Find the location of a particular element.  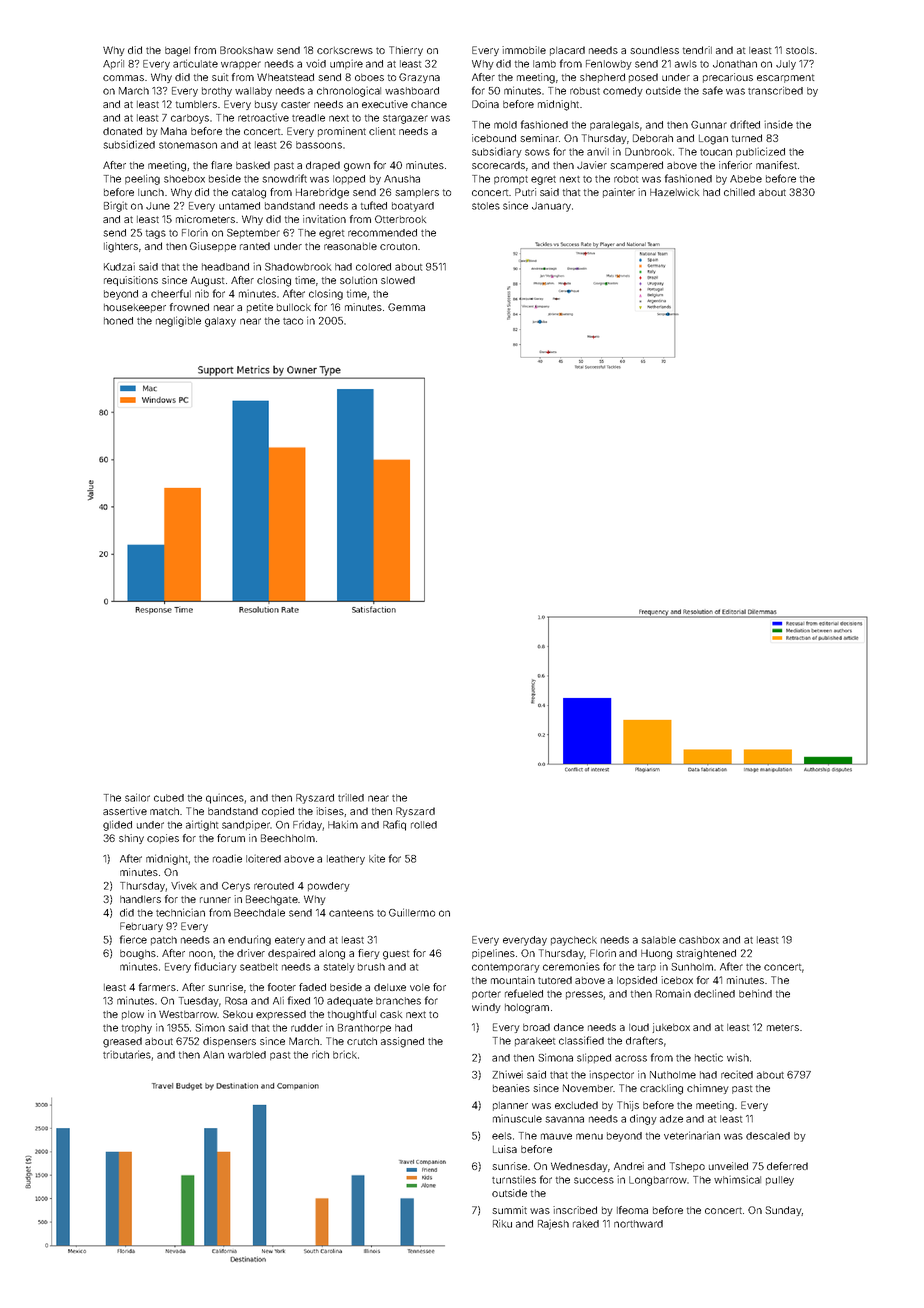

chilled is located at coordinates (739, 192).
